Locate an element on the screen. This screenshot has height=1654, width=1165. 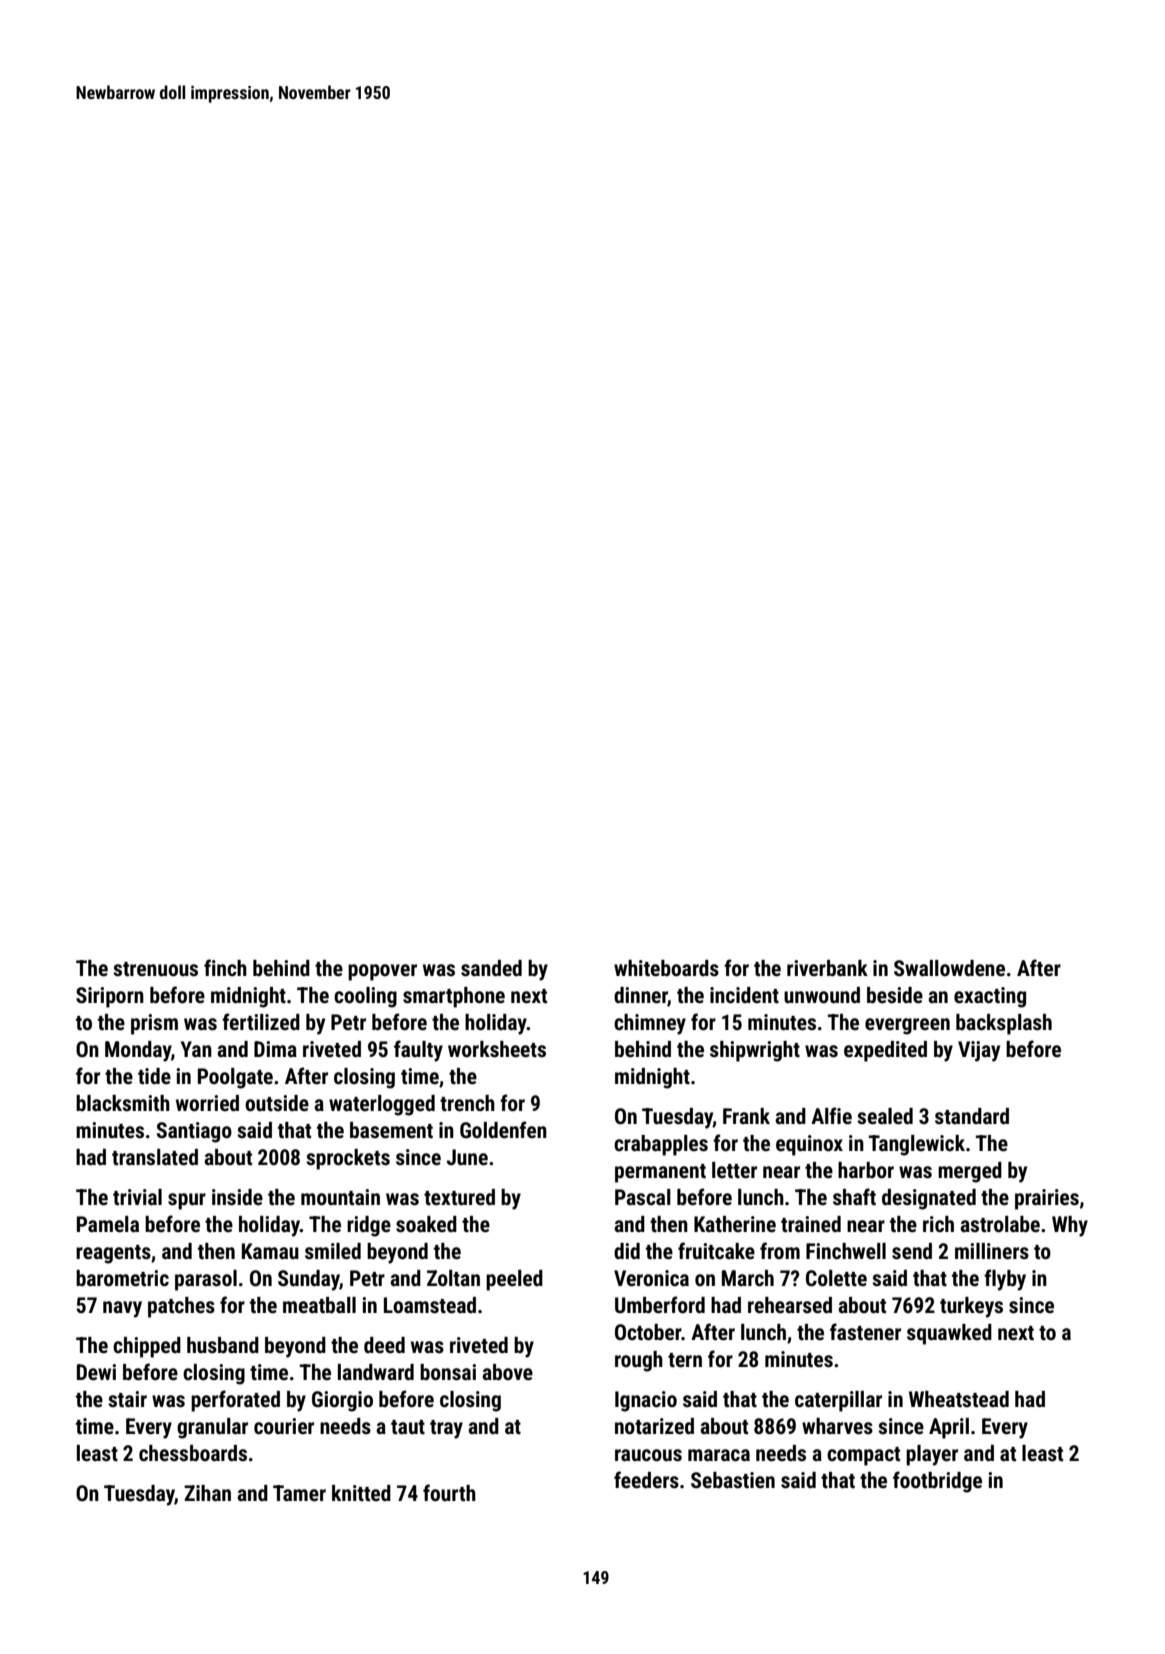
sanded is located at coordinates (491, 968).
